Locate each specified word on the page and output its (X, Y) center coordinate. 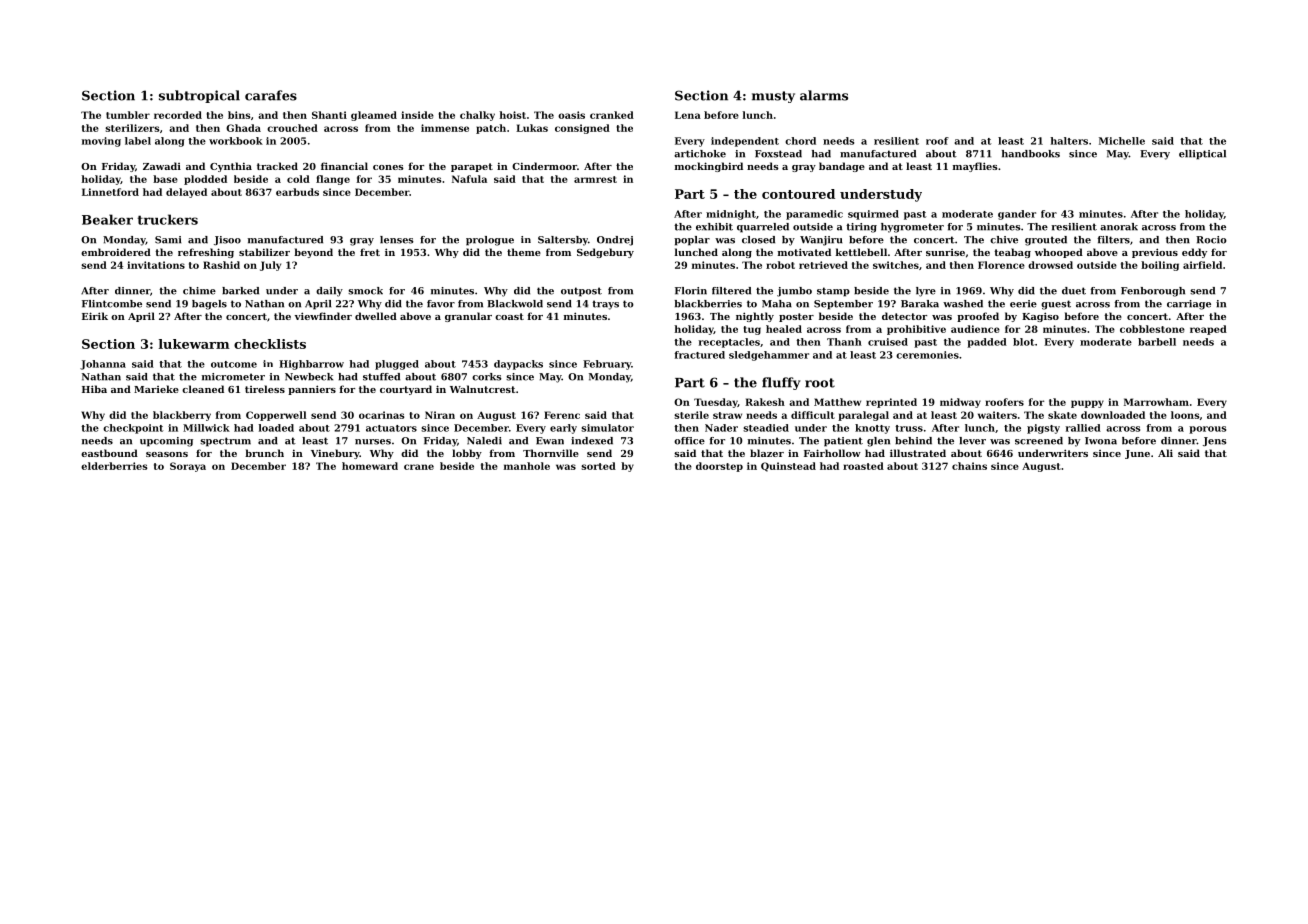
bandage (842, 167)
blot (1024, 342)
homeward (370, 466)
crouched (292, 128)
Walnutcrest (482, 389)
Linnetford (110, 192)
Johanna (103, 365)
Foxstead (778, 154)
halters (1069, 141)
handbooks (1031, 154)
